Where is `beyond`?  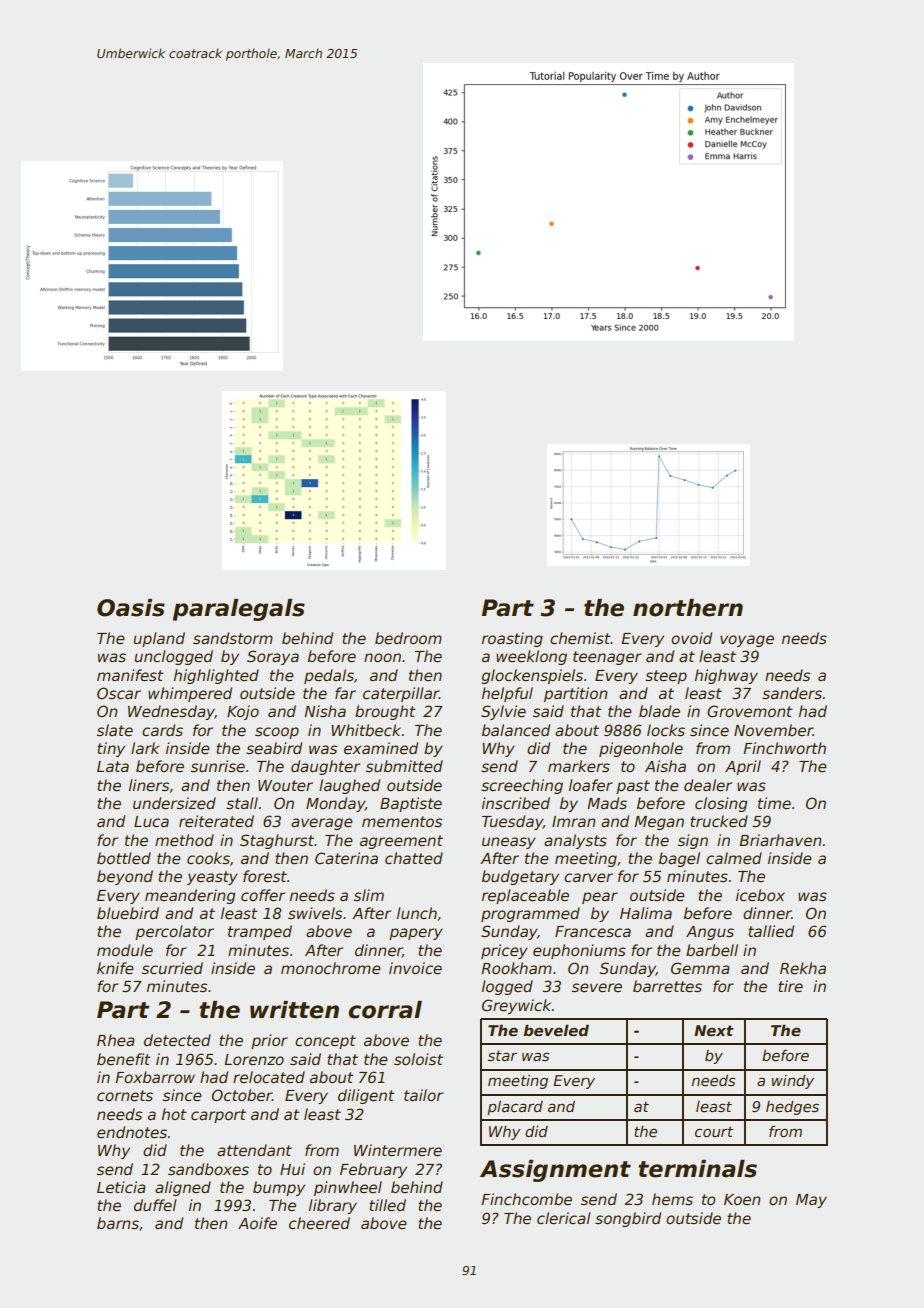 beyond is located at coordinates (125, 877).
